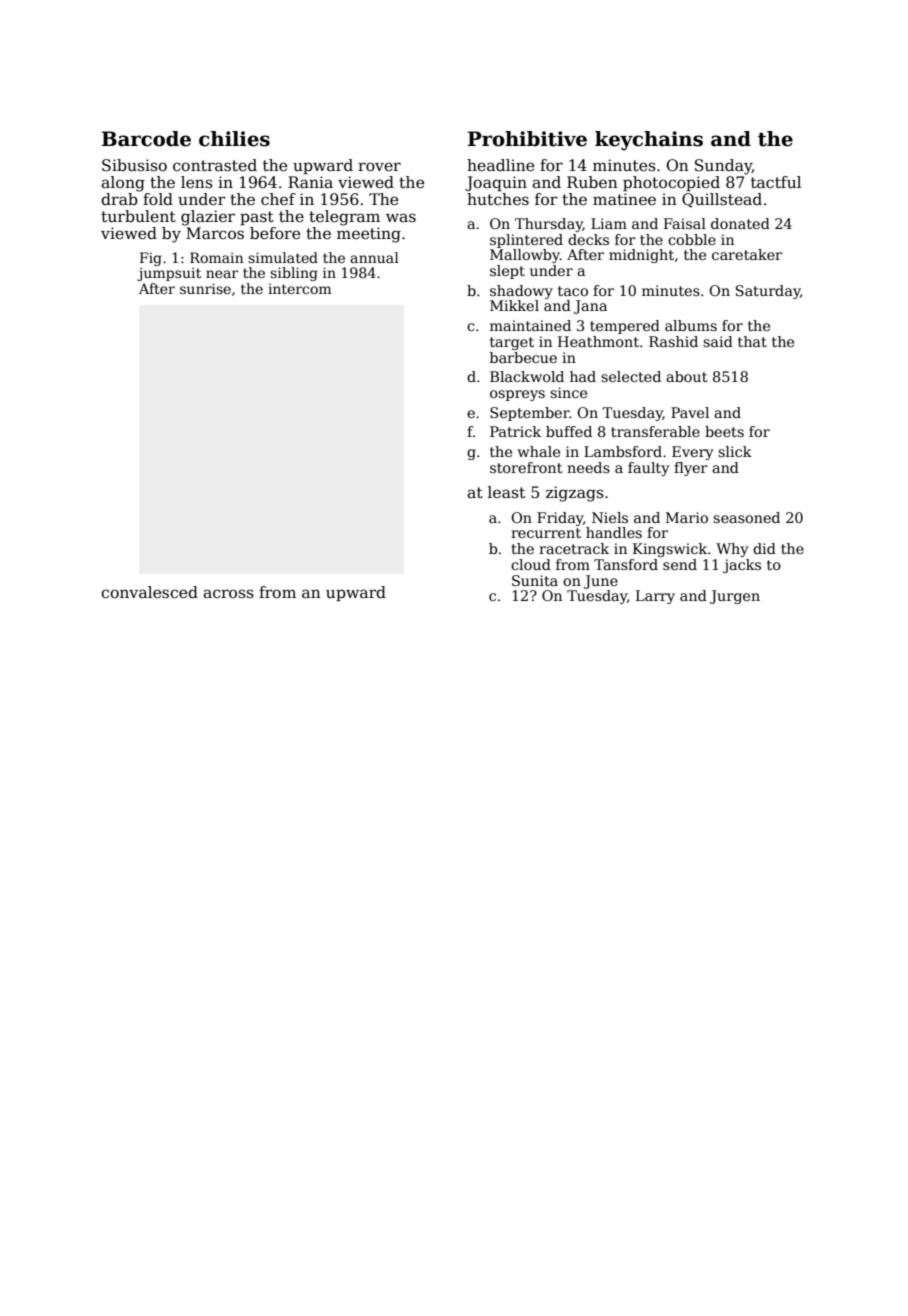  Describe the element at coordinates (546, 533) in the document. I see `recurrent` at that location.
